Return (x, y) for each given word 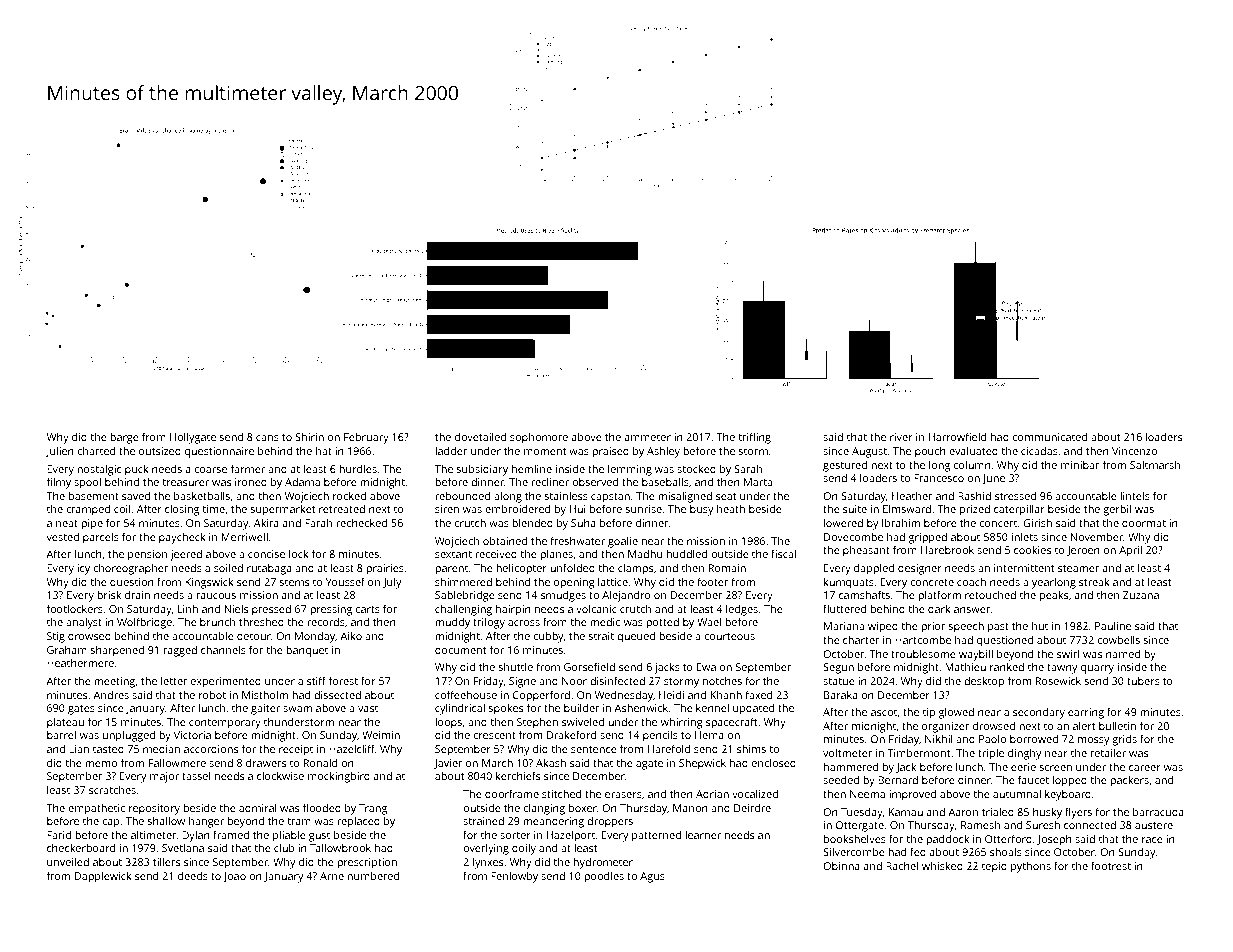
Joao (234, 877)
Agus (652, 877)
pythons (1031, 867)
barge (124, 438)
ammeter (648, 437)
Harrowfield (957, 436)
